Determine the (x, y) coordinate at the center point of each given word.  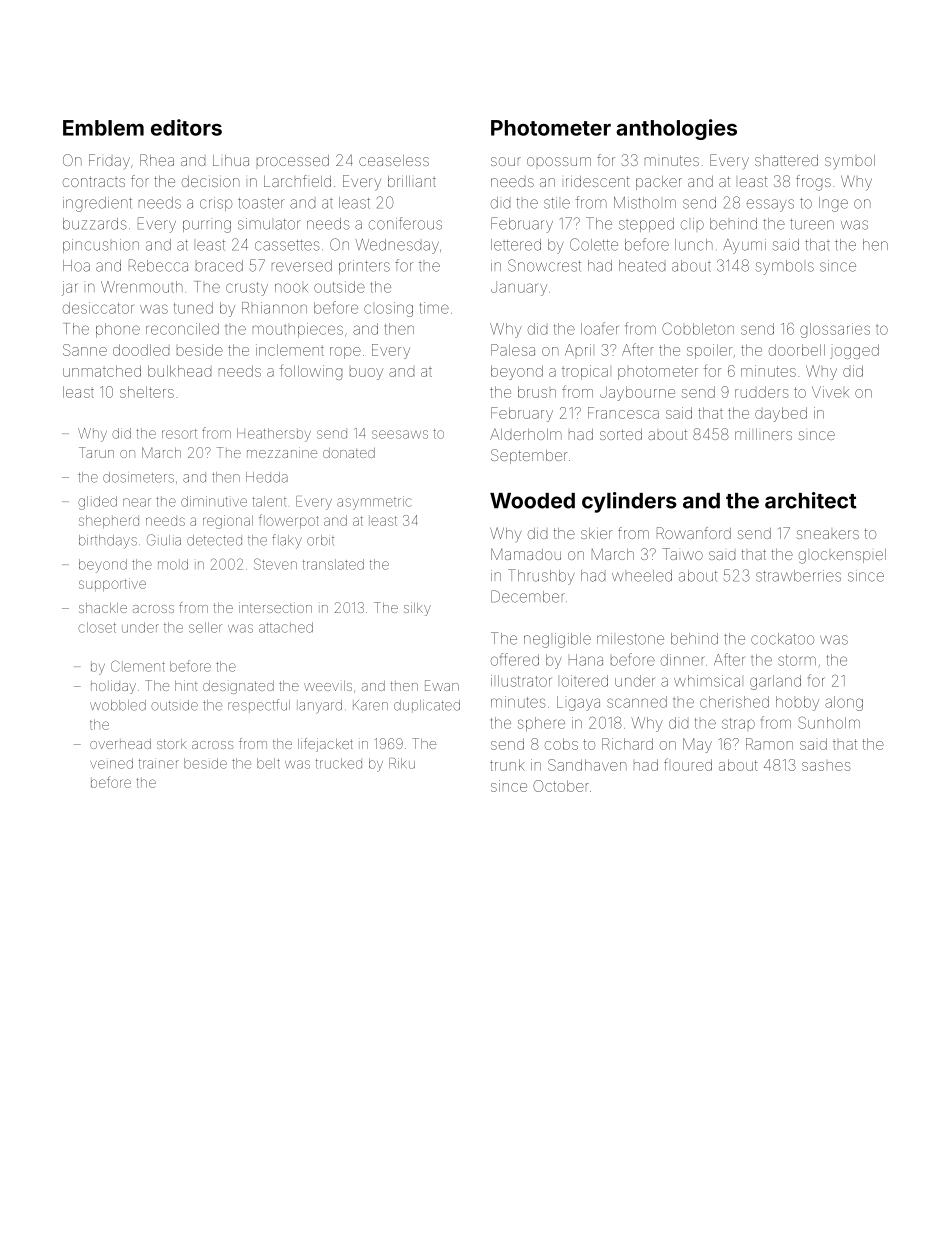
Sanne (85, 350)
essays (770, 205)
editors (186, 127)
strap (738, 723)
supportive (112, 584)
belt (268, 763)
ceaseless (394, 160)
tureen (812, 224)
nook (291, 288)
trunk (507, 765)
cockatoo (782, 639)
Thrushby (541, 577)
